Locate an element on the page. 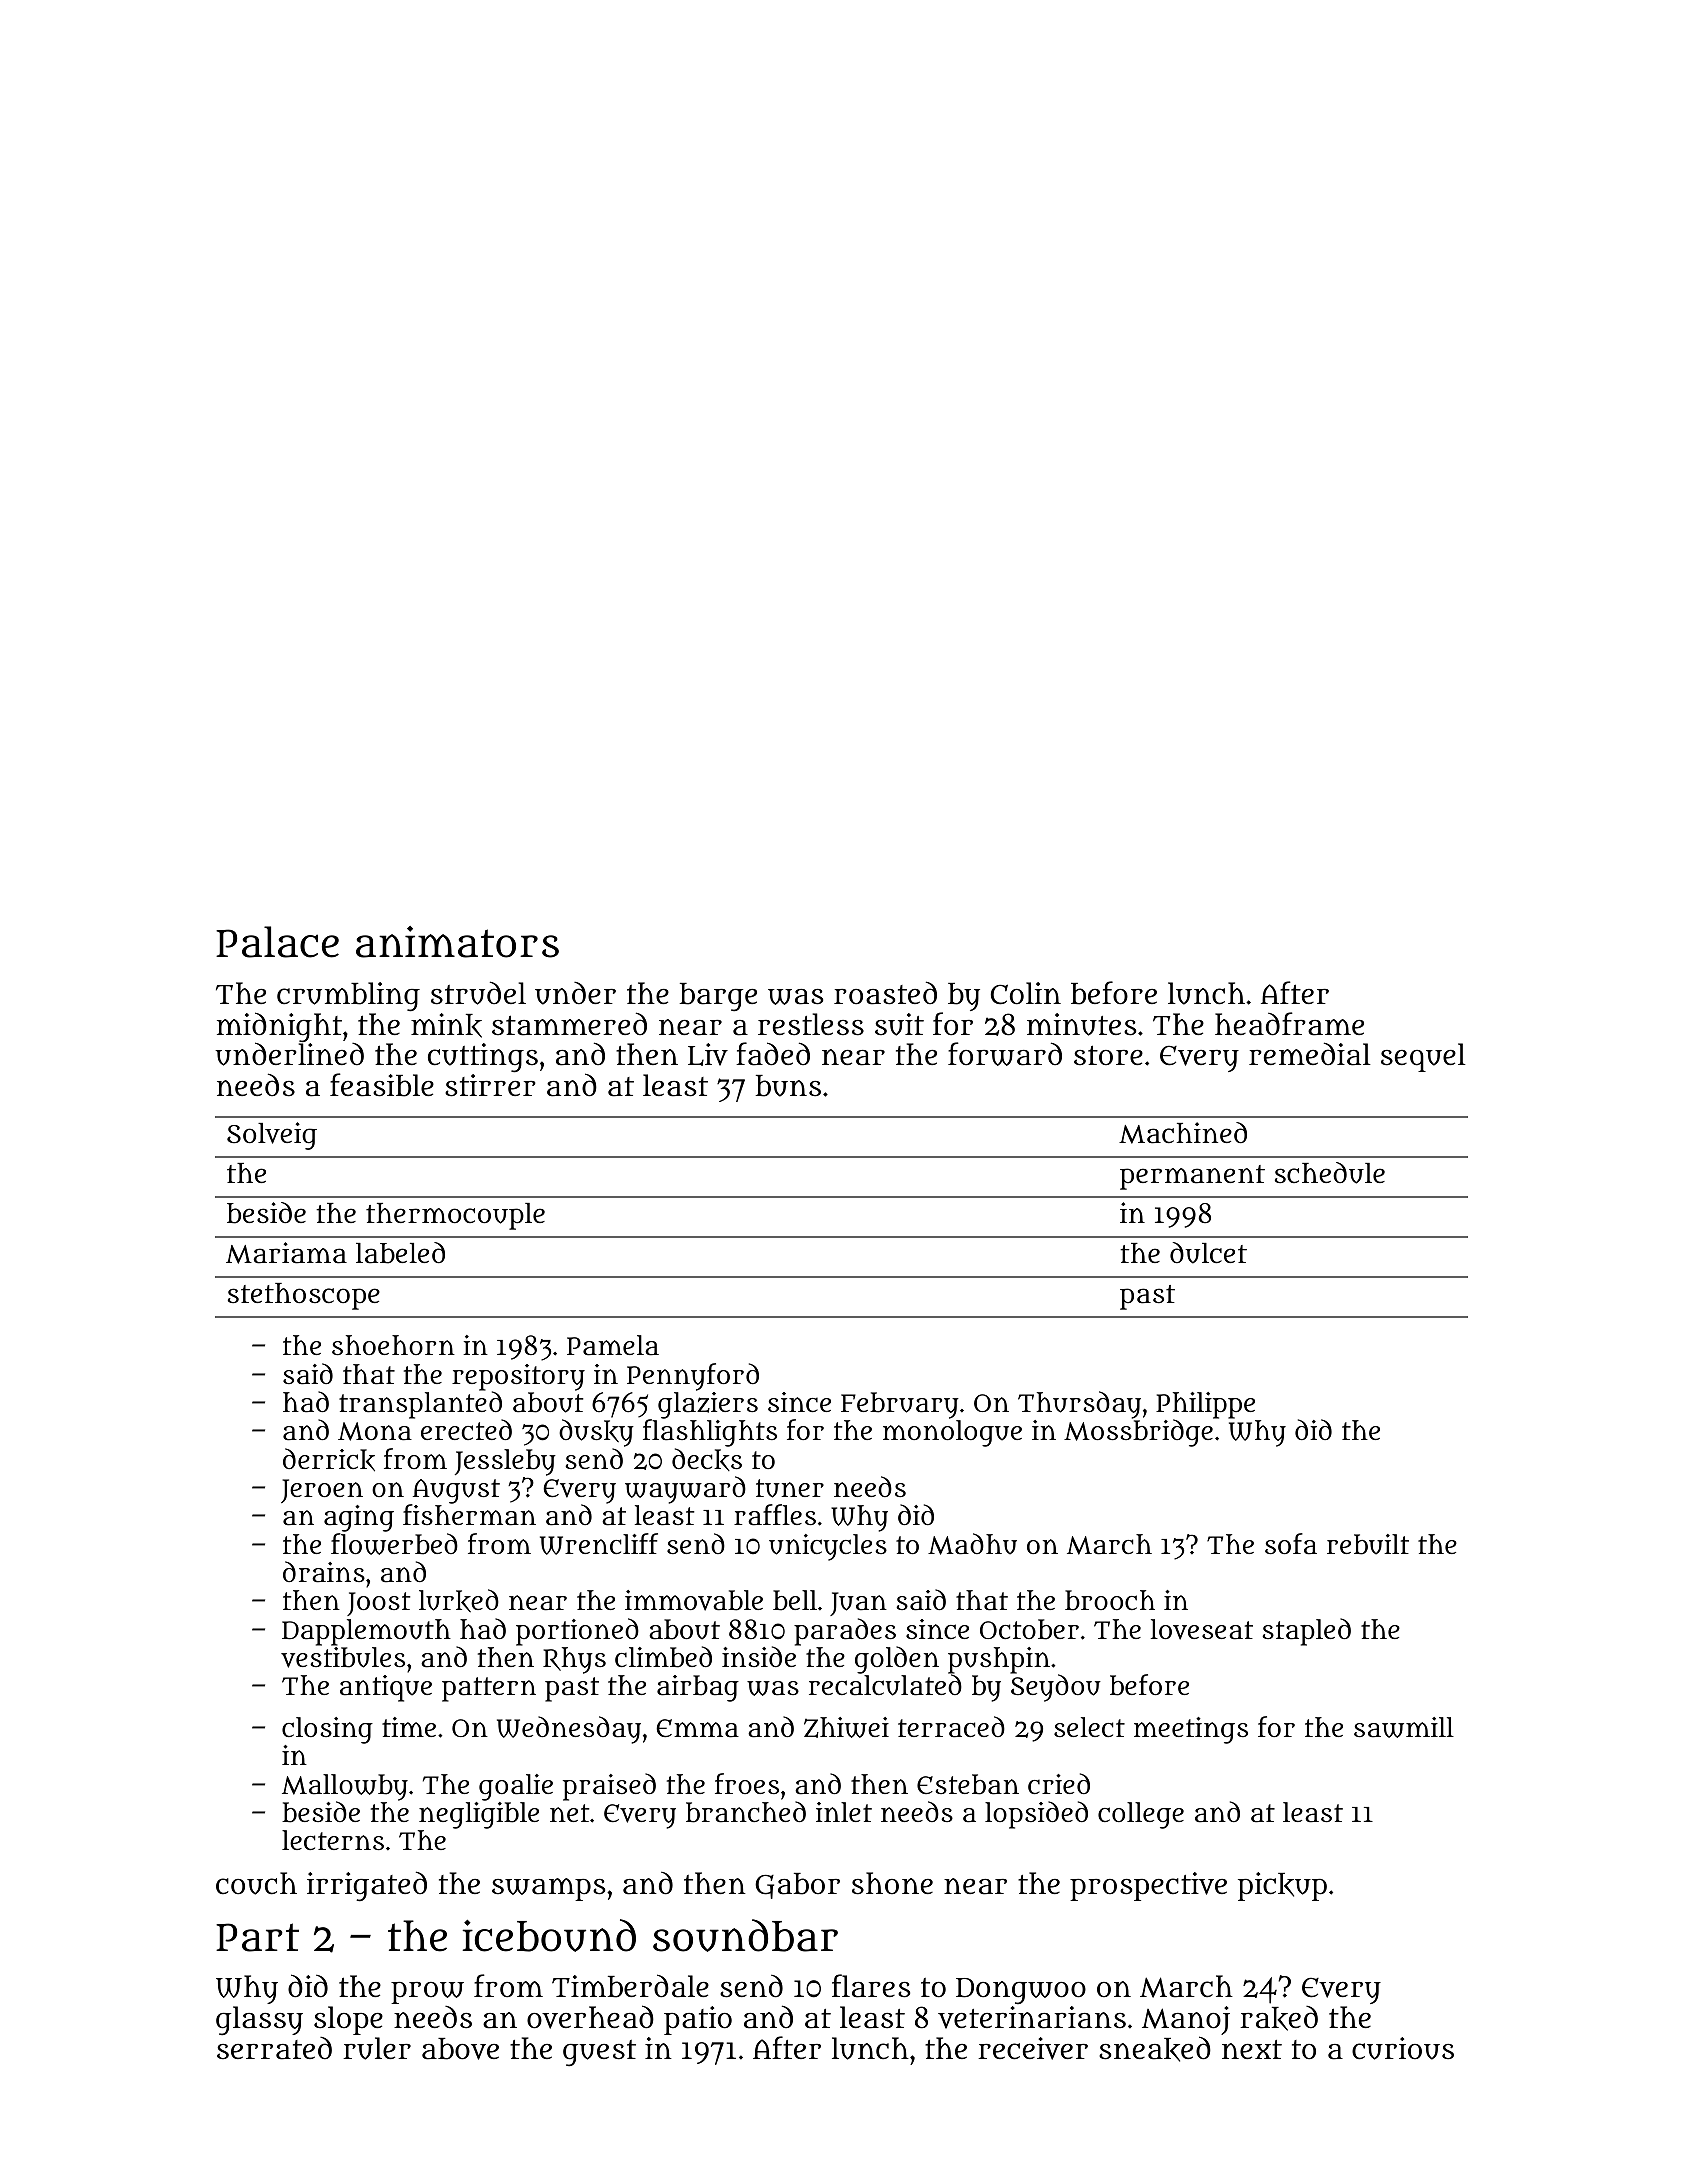 This document has height=2178, width=1683. pickup is located at coordinates (1282, 1886).
